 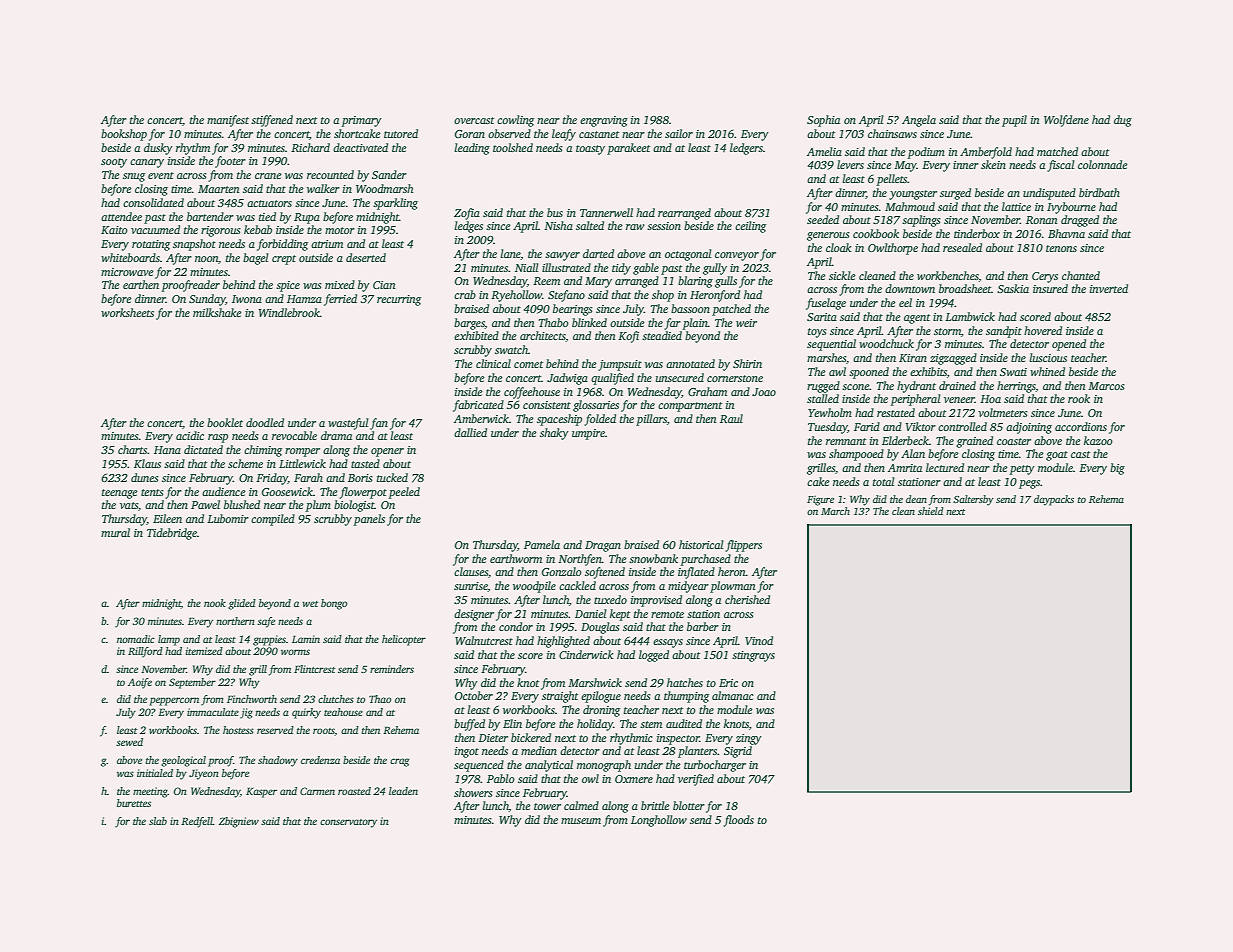 What do you see at coordinates (581, 821) in the page?
I see `museum` at bounding box center [581, 821].
